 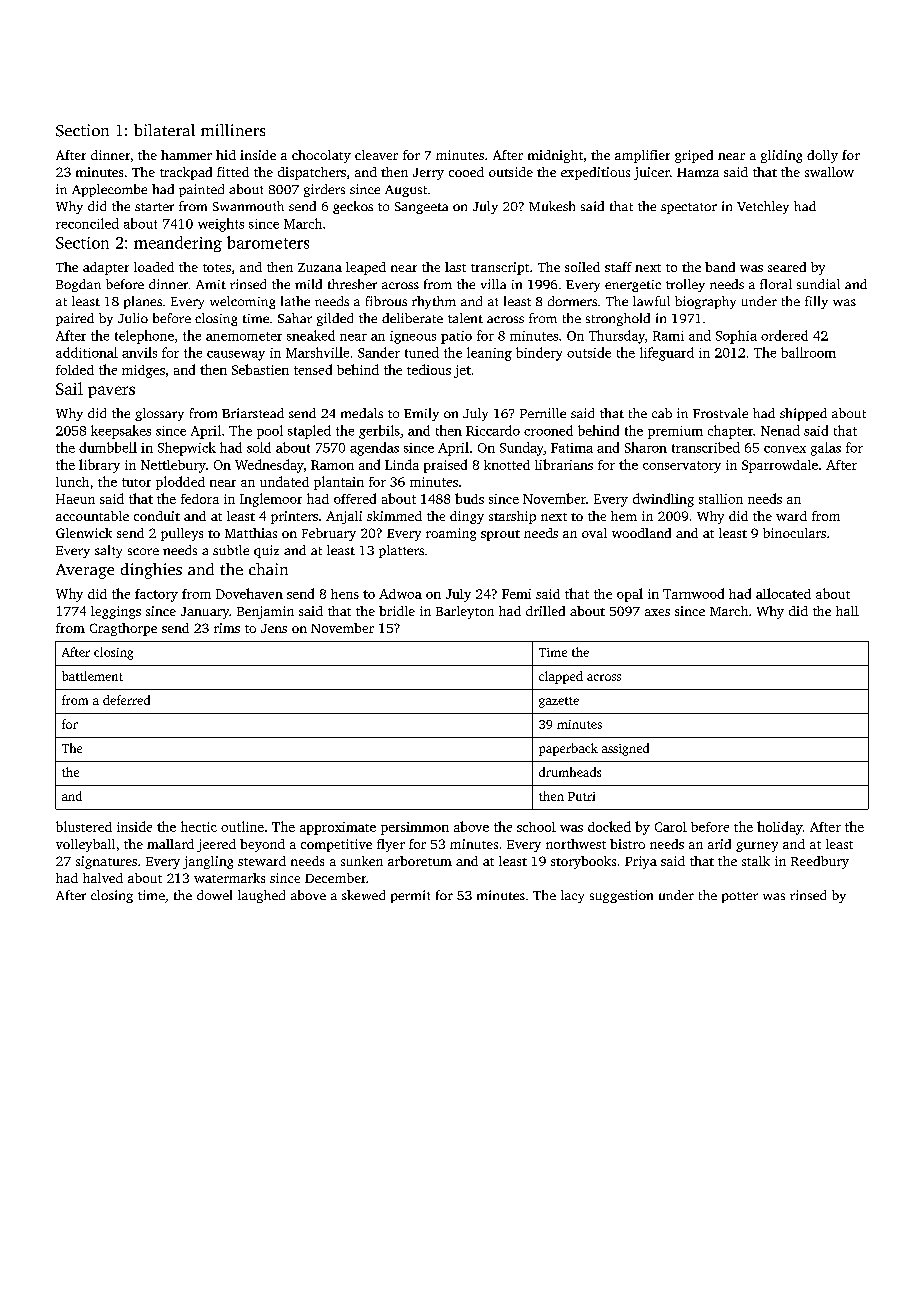 I want to click on deferred, so click(x=126, y=700).
